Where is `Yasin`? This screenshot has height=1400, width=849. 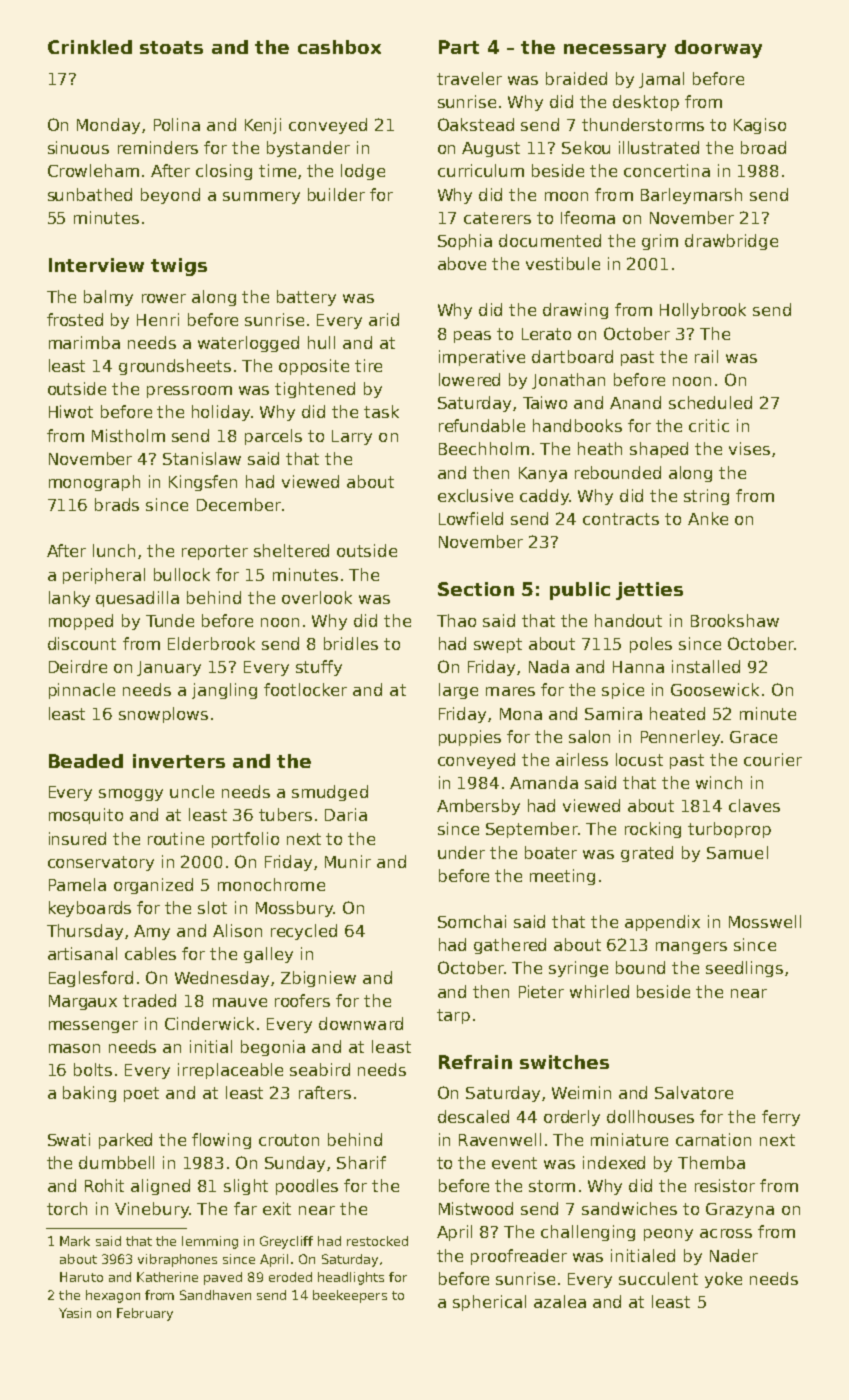
Yasin is located at coordinates (75, 1313).
